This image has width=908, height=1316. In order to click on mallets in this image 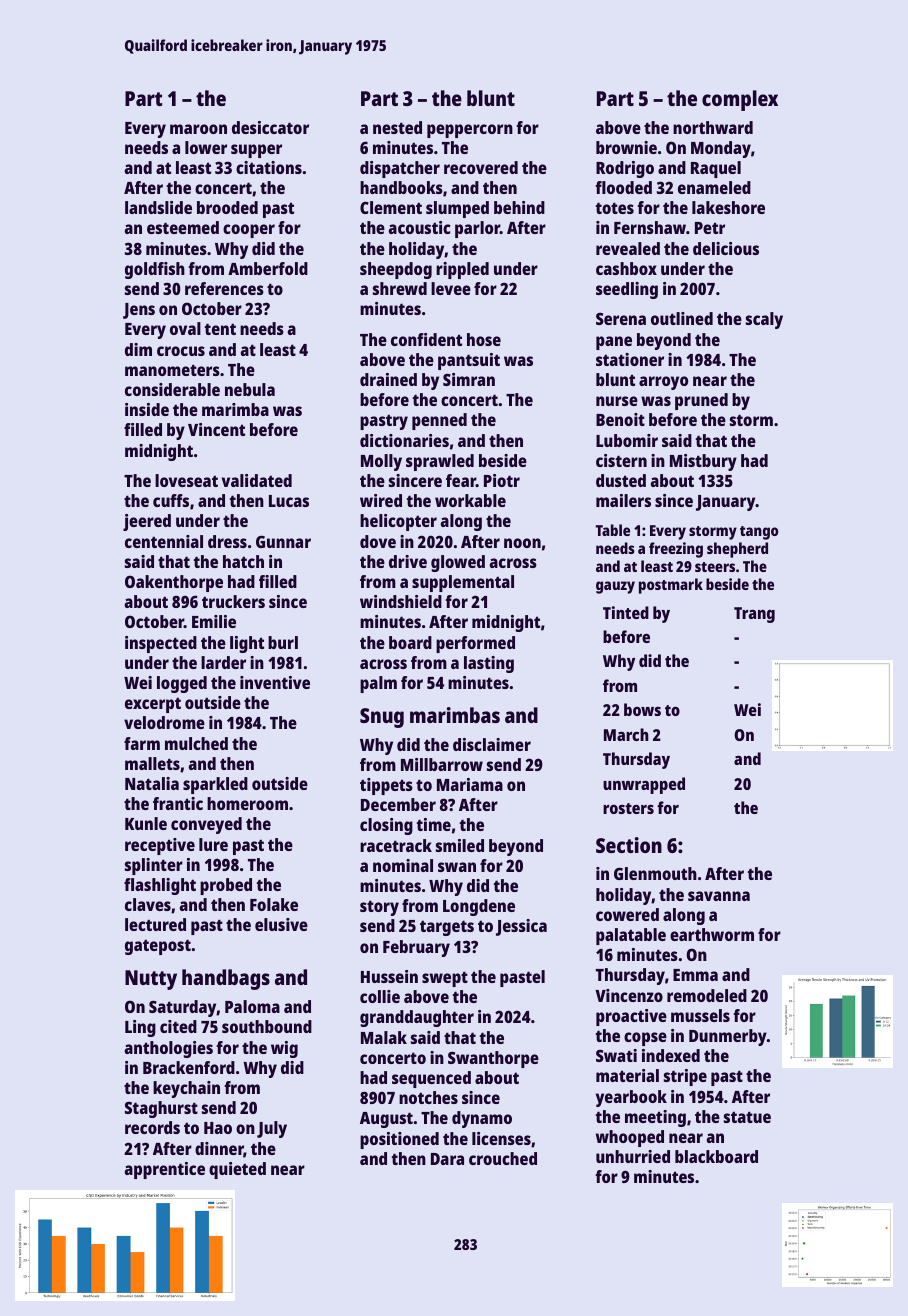, I will do `click(152, 763)`.
